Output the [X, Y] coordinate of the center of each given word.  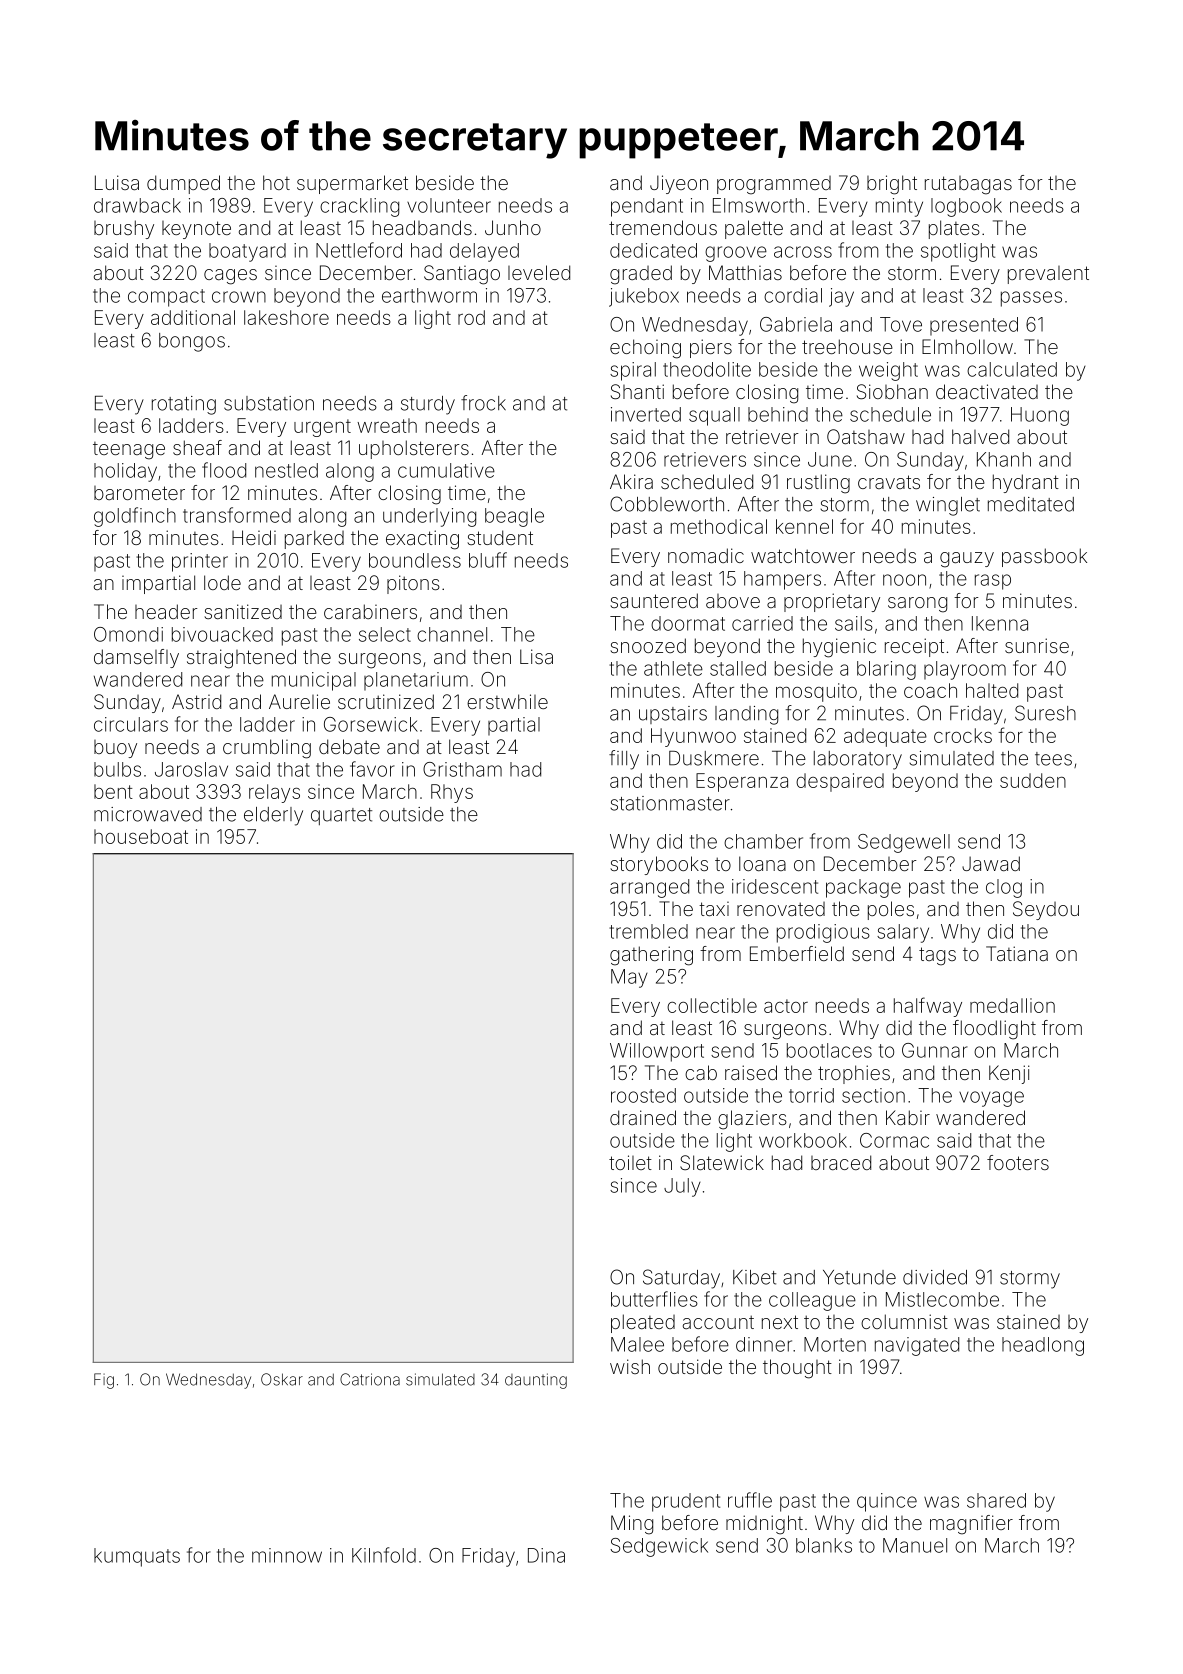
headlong [1043, 1346]
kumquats [137, 1557]
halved [980, 436]
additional [193, 317]
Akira [631, 481]
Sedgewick [659, 1547]
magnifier [971, 1525]
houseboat [141, 836]
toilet [630, 1162]
